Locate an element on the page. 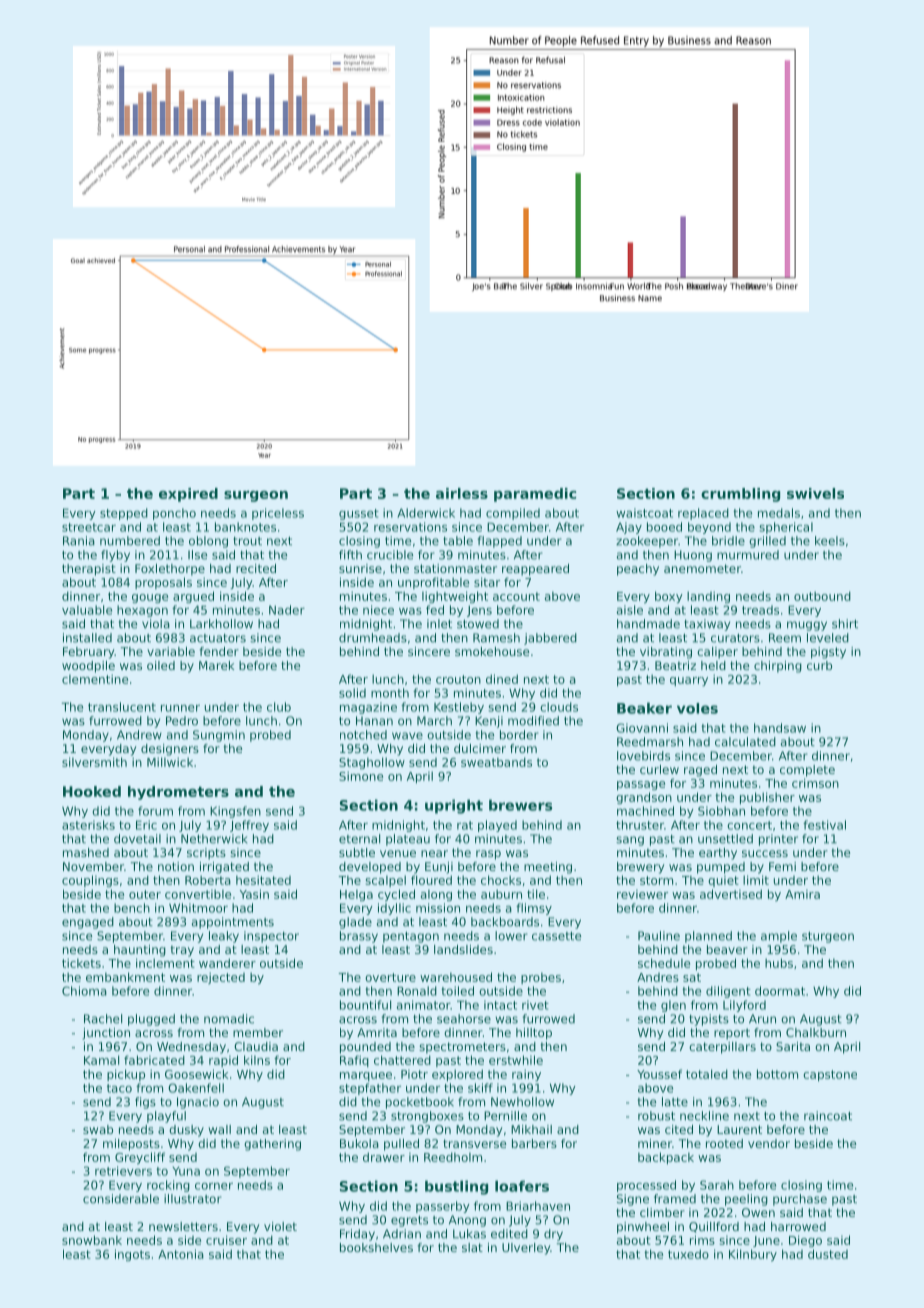 This image has width=924, height=1308. airless is located at coordinates (462, 493).
